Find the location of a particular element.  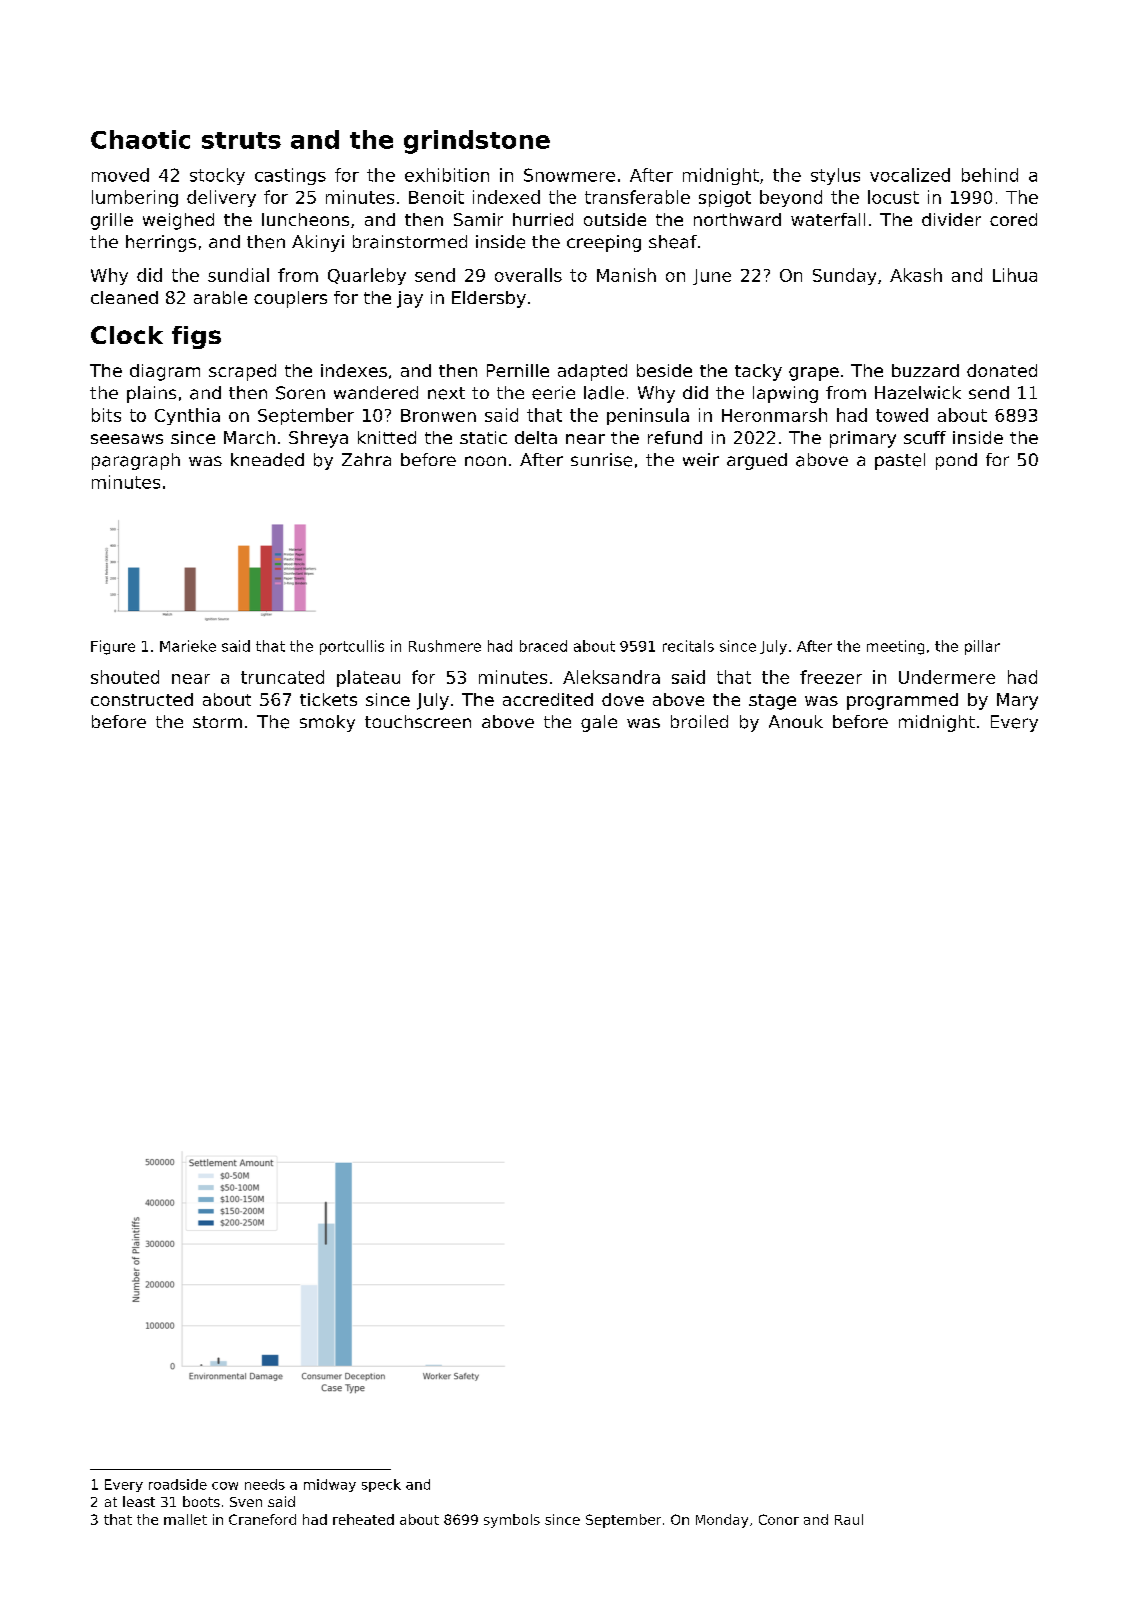

pastel is located at coordinates (900, 461).
